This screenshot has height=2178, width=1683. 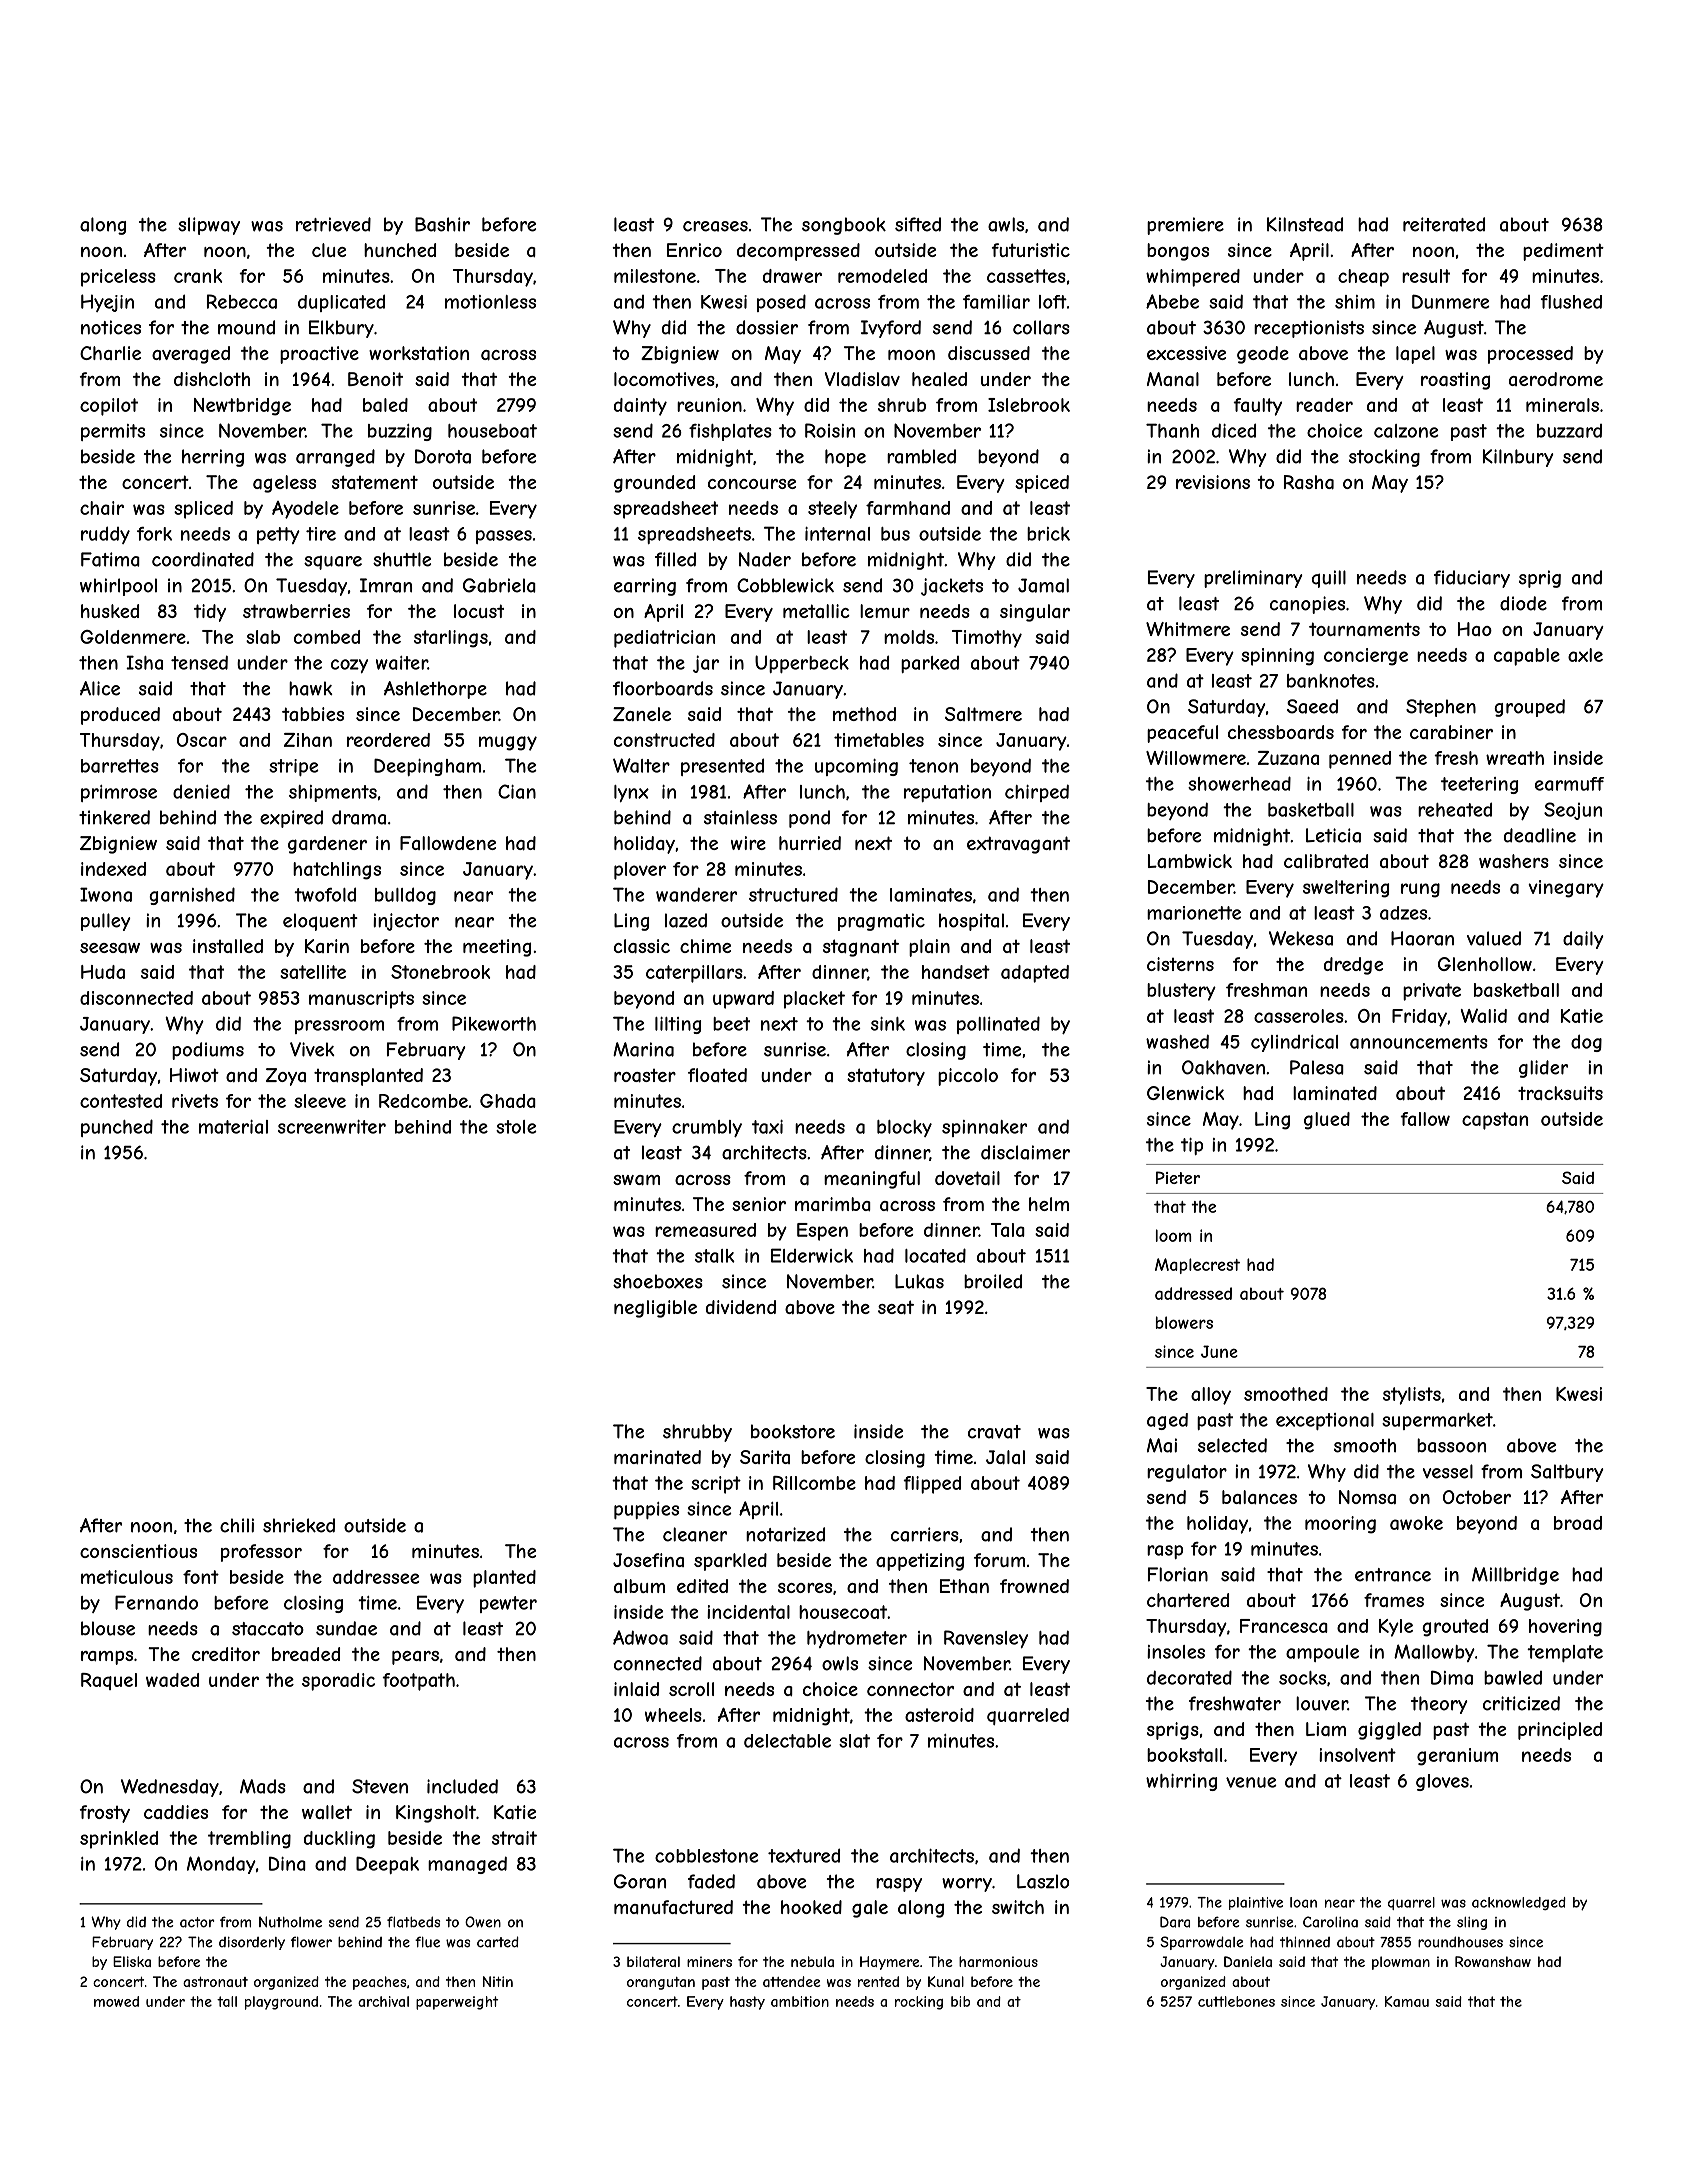 What do you see at coordinates (299, 1525) in the screenshot?
I see `shrieked` at bounding box center [299, 1525].
